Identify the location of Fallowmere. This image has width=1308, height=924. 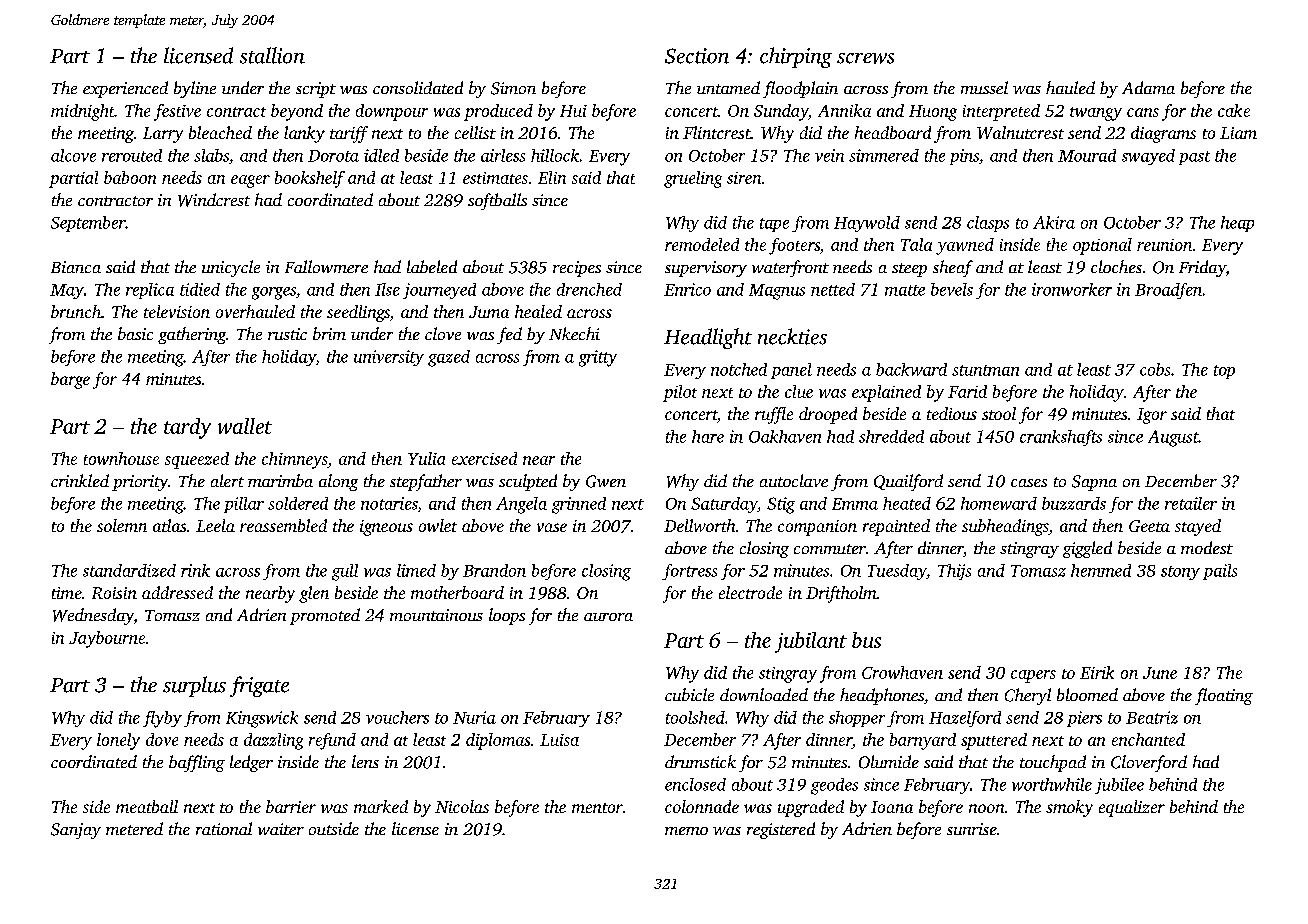
(326, 266).
